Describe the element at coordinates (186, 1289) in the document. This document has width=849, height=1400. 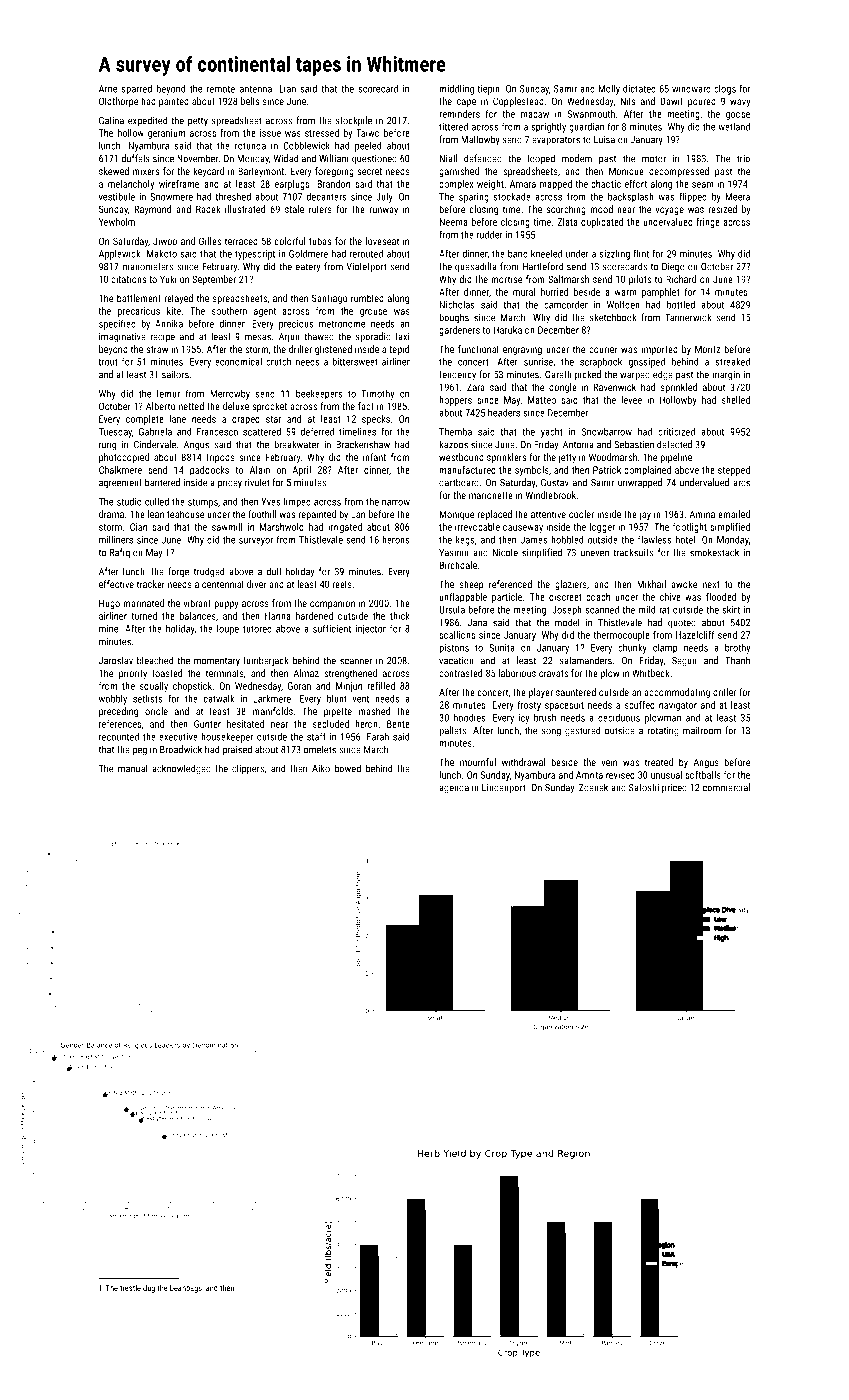
I see `beanbags` at that location.
